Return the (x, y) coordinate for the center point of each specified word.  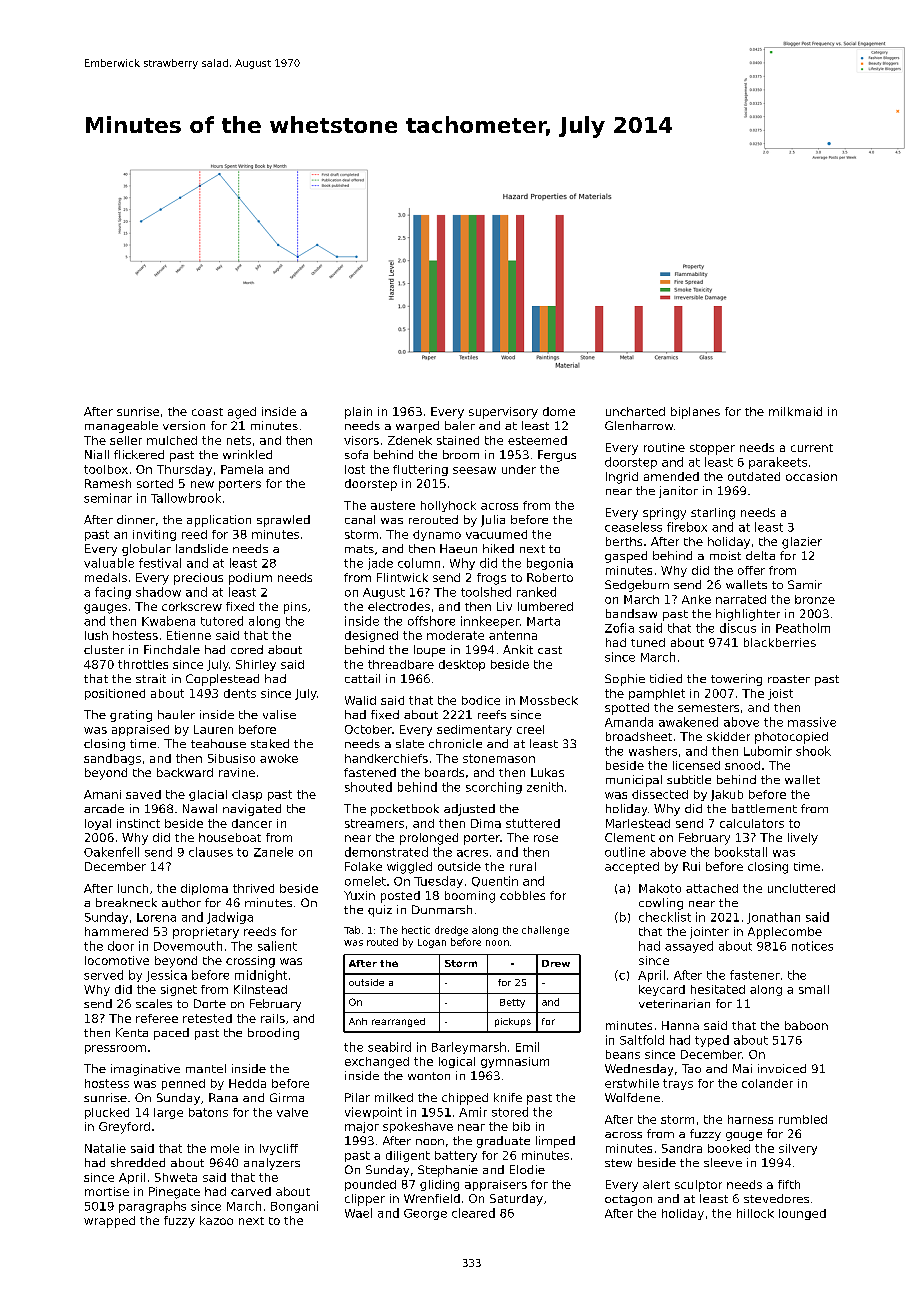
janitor (678, 492)
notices (812, 946)
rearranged (398, 1022)
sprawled (283, 521)
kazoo (216, 1220)
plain (358, 413)
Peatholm (803, 628)
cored (247, 649)
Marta (543, 621)
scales (154, 1003)
